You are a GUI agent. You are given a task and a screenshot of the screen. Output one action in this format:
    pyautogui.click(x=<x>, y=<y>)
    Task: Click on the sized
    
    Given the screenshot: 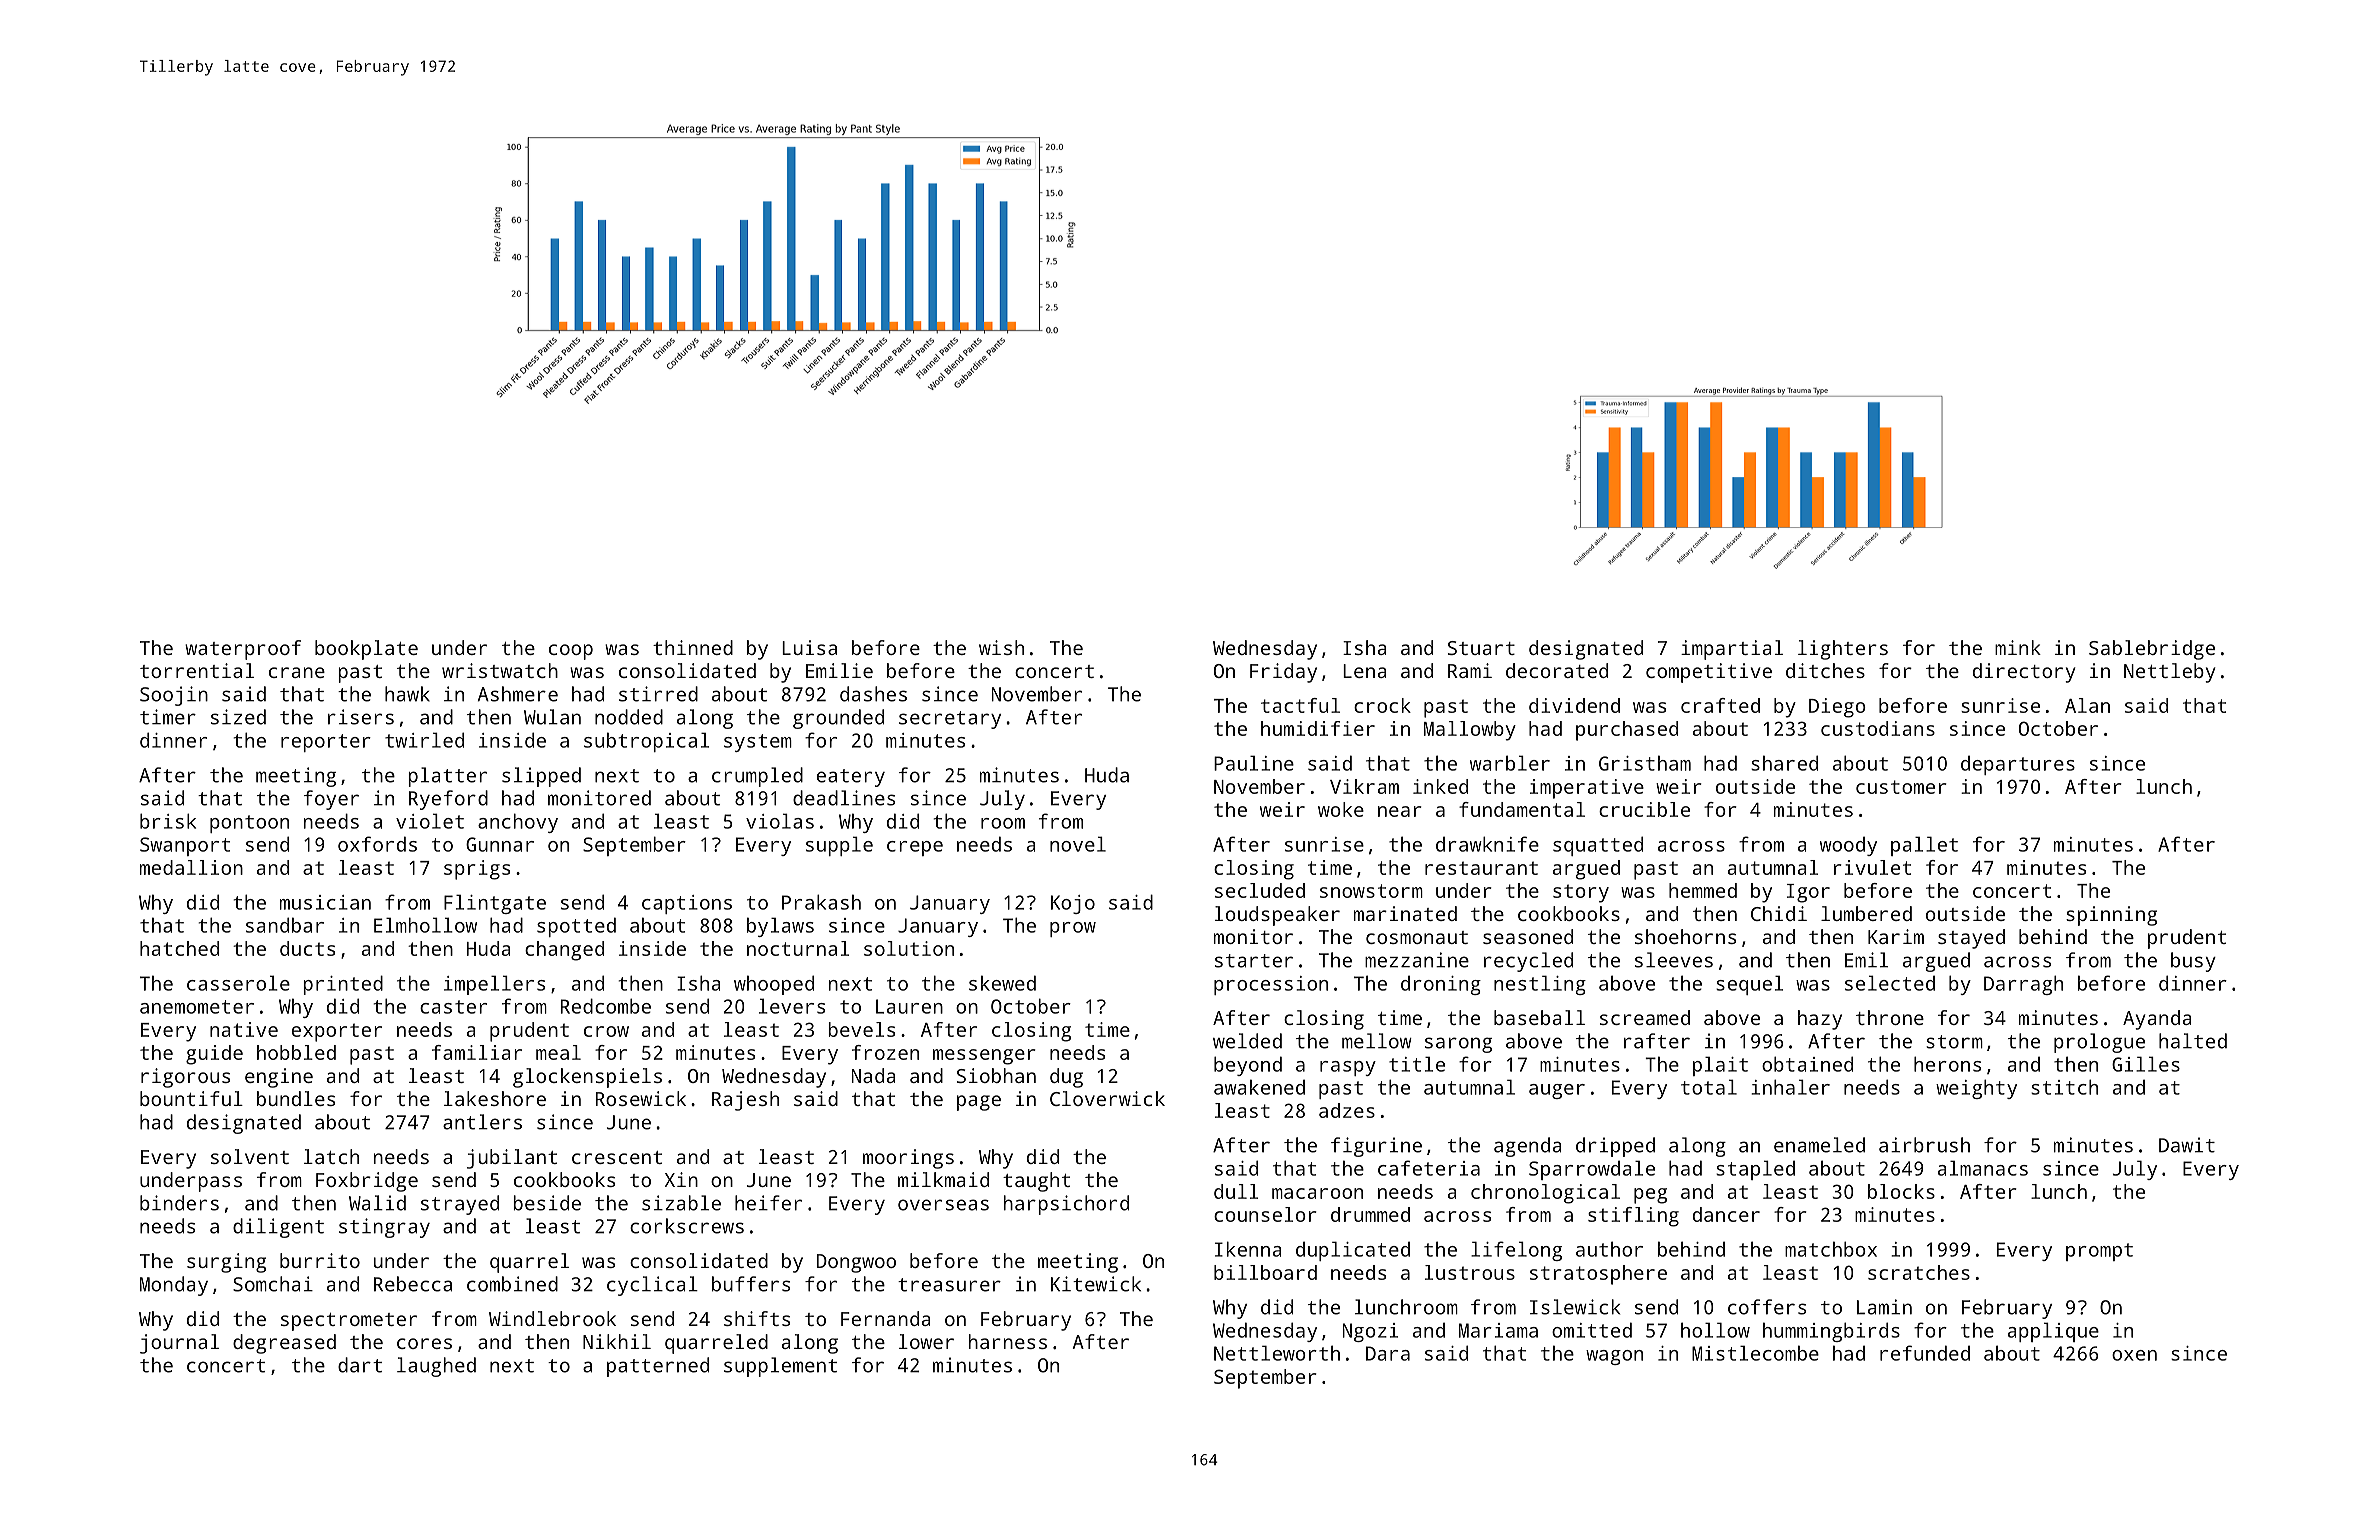 What is the action you would take?
    pyautogui.click(x=238, y=717)
